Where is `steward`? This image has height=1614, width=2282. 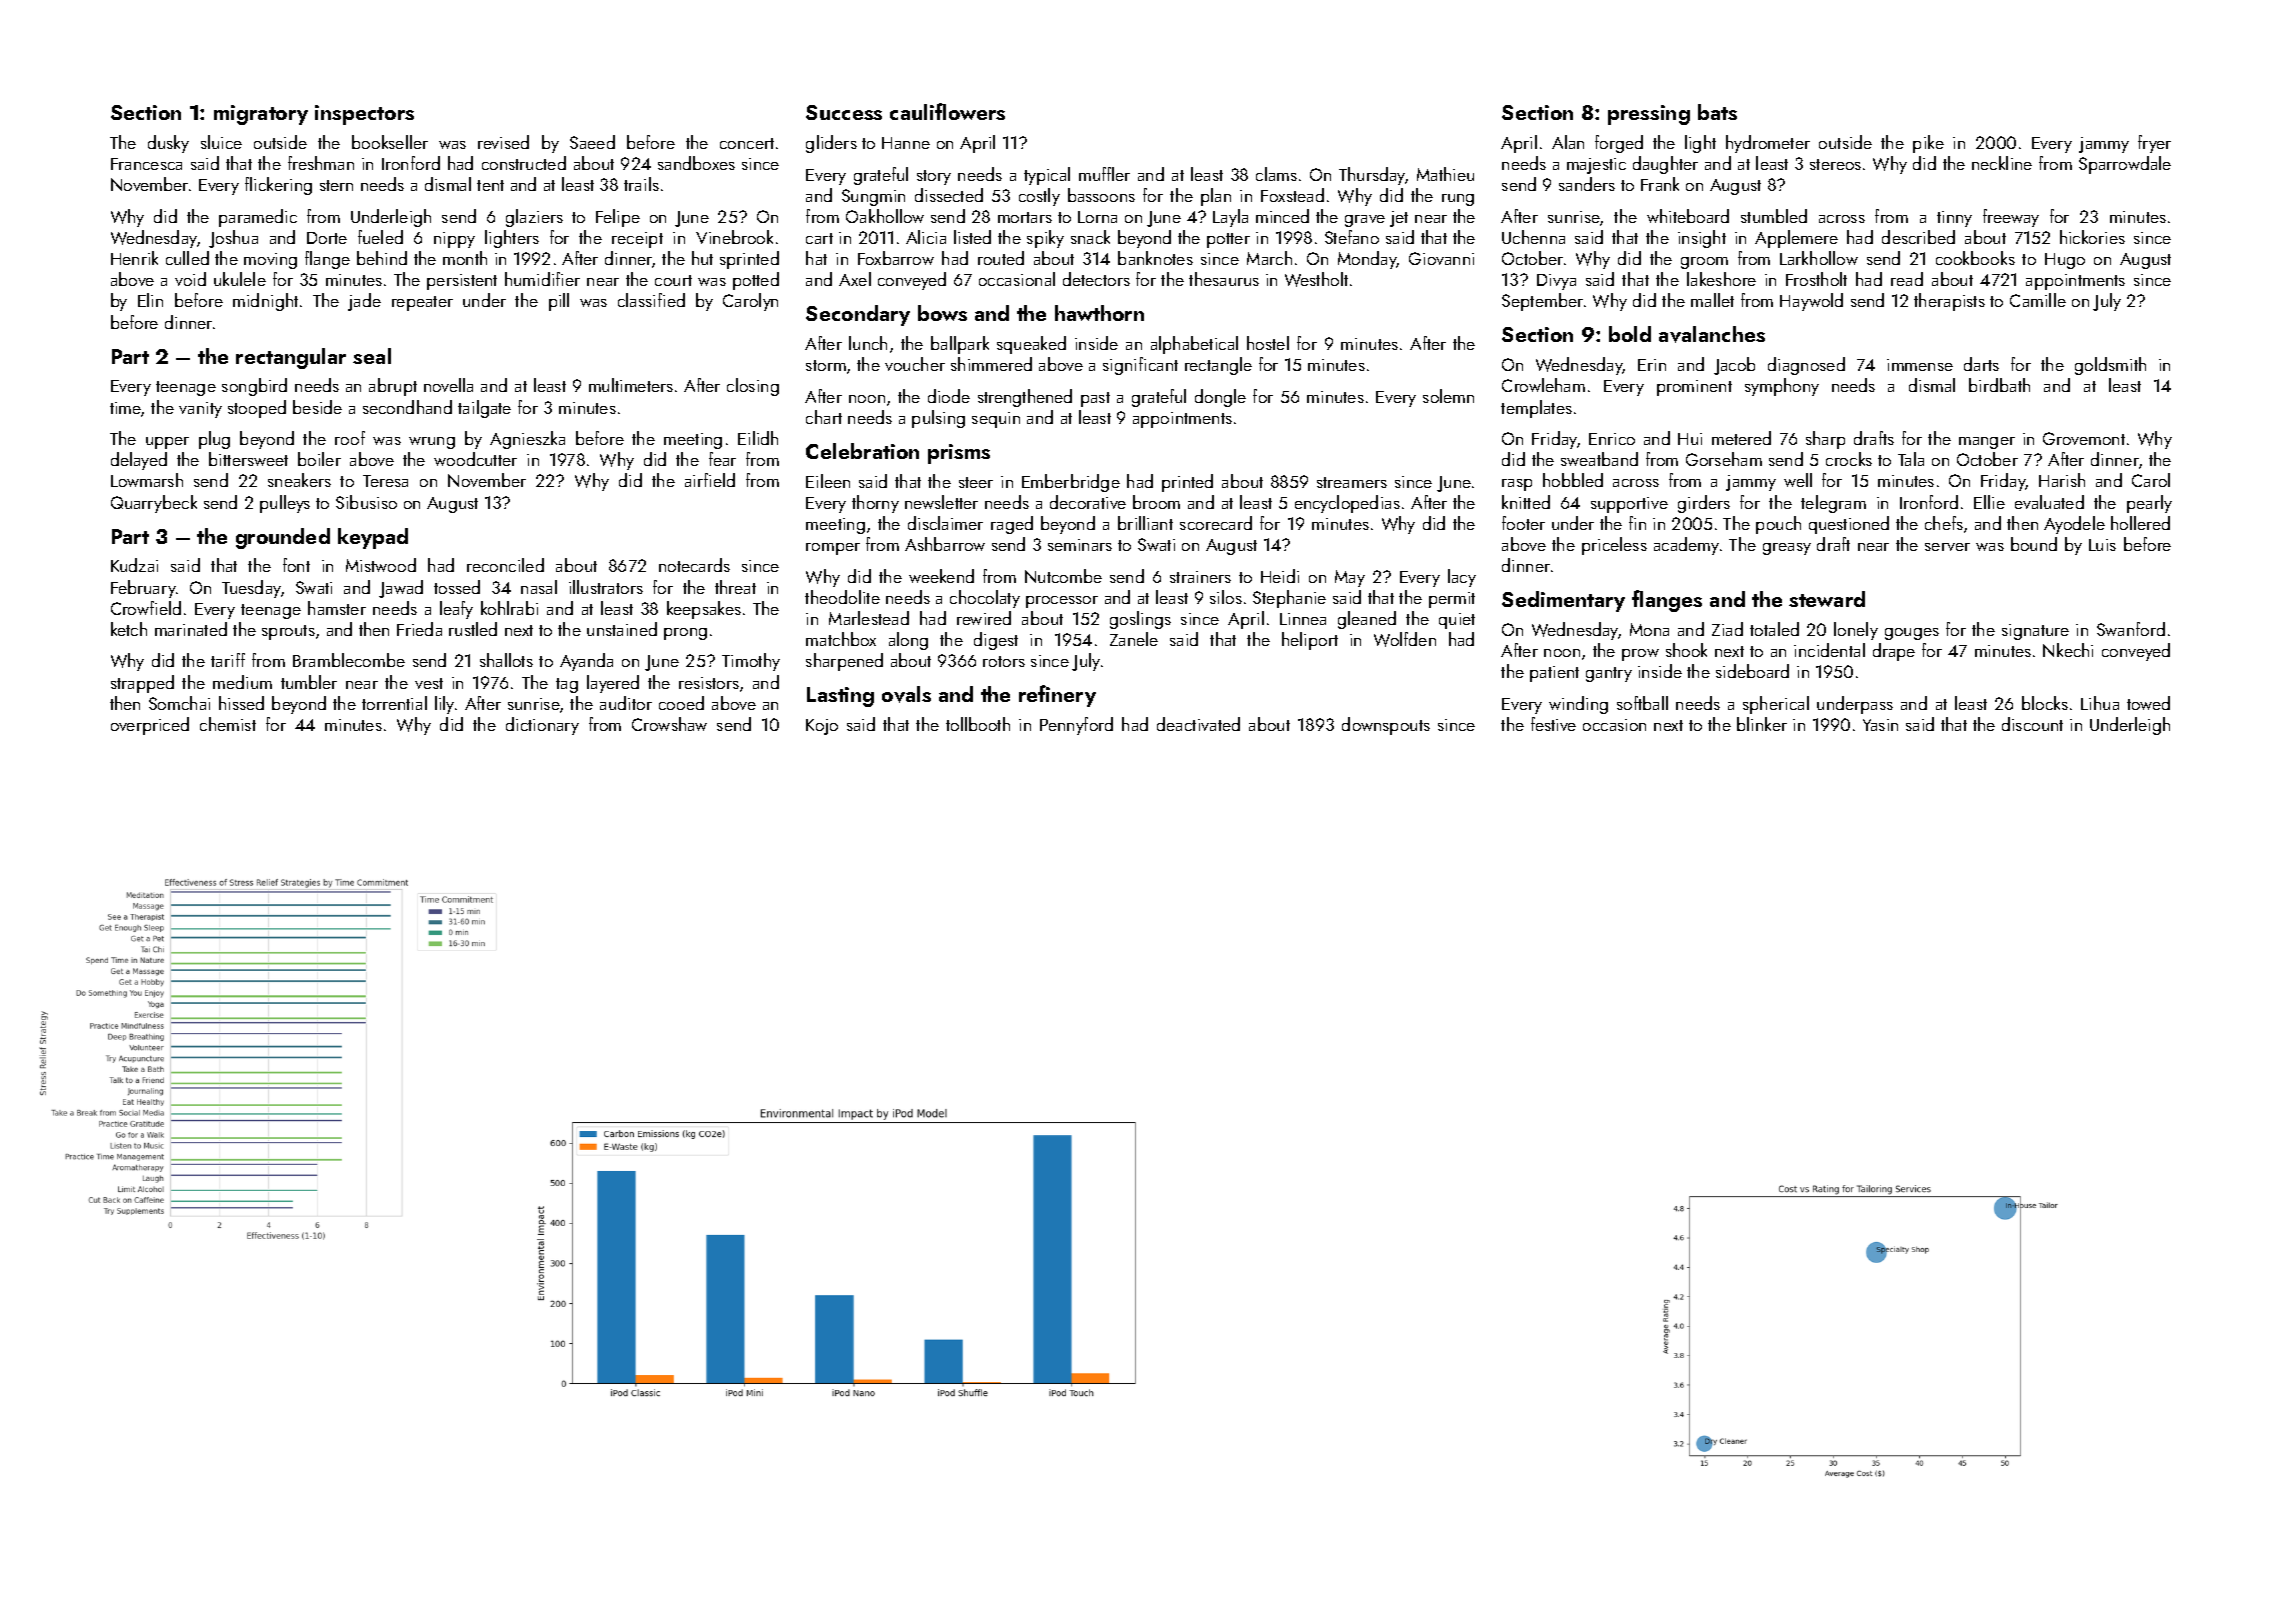 steward is located at coordinates (1827, 599).
